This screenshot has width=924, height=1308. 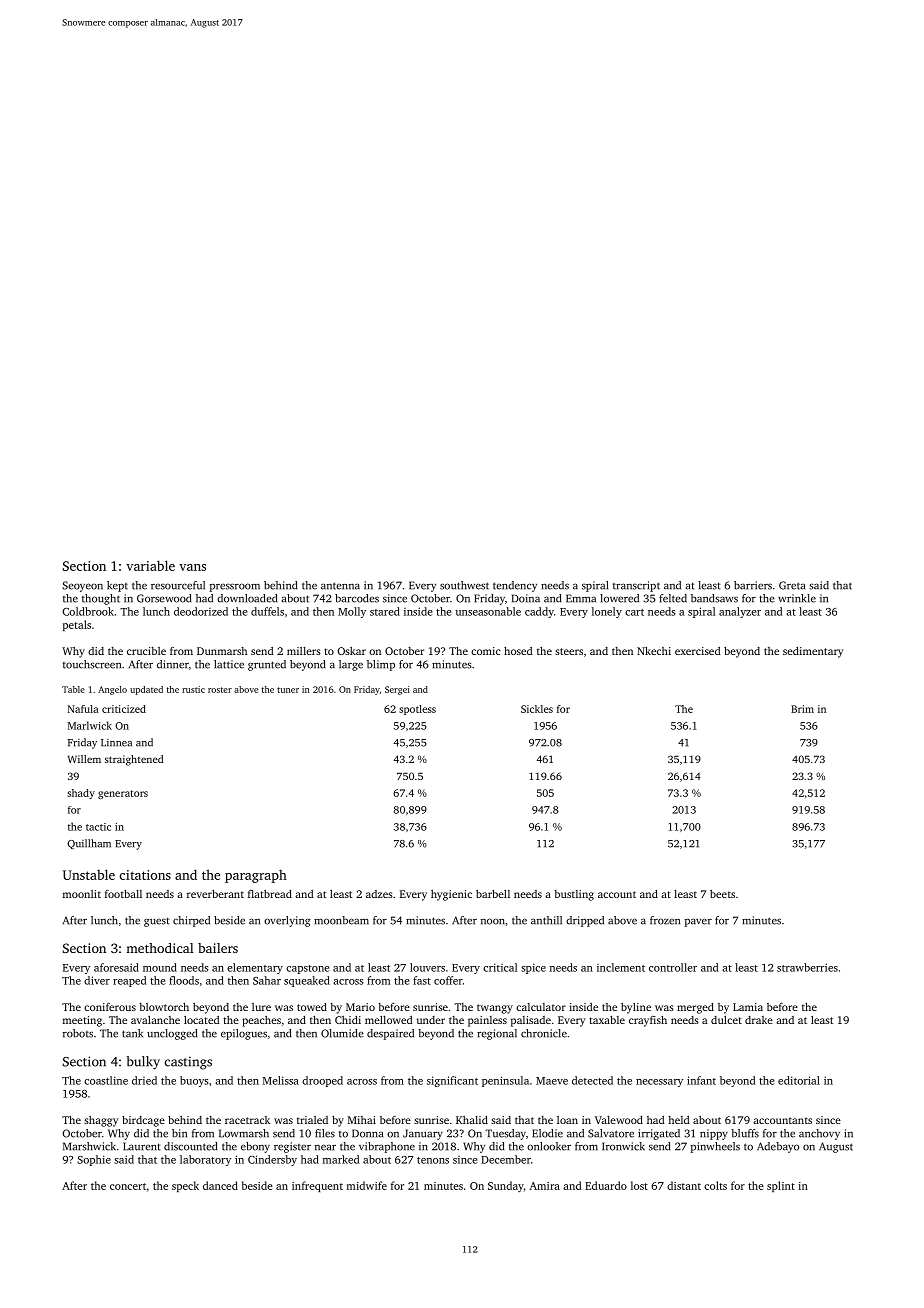 What do you see at coordinates (128, 1186) in the screenshot?
I see `concert` at bounding box center [128, 1186].
